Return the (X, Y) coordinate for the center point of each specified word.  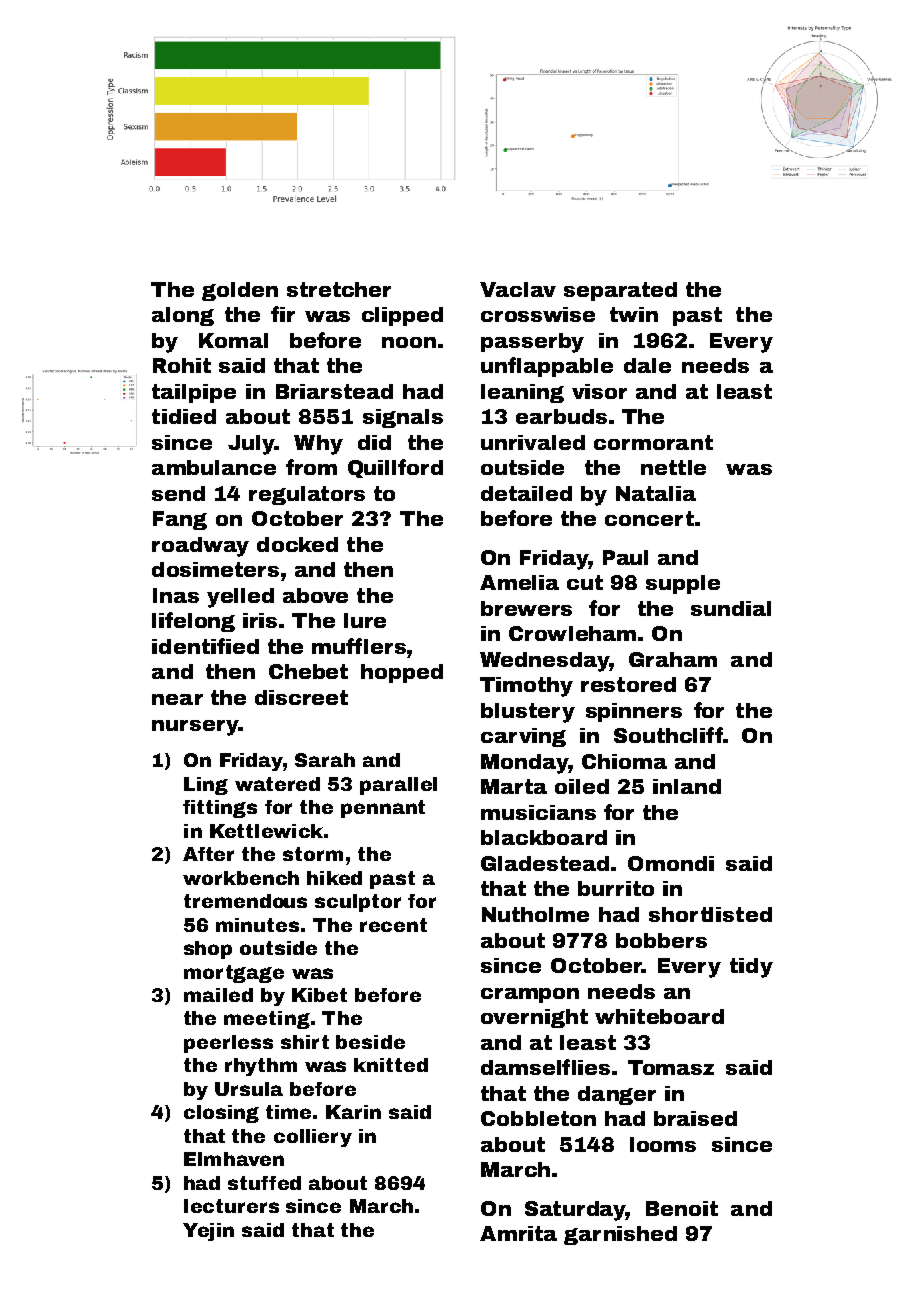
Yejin (208, 1232)
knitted (391, 1065)
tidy (751, 968)
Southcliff (668, 735)
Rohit (182, 365)
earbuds (561, 416)
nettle (673, 467)
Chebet (308, 671)
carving (523, 737)
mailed (218, 995)
